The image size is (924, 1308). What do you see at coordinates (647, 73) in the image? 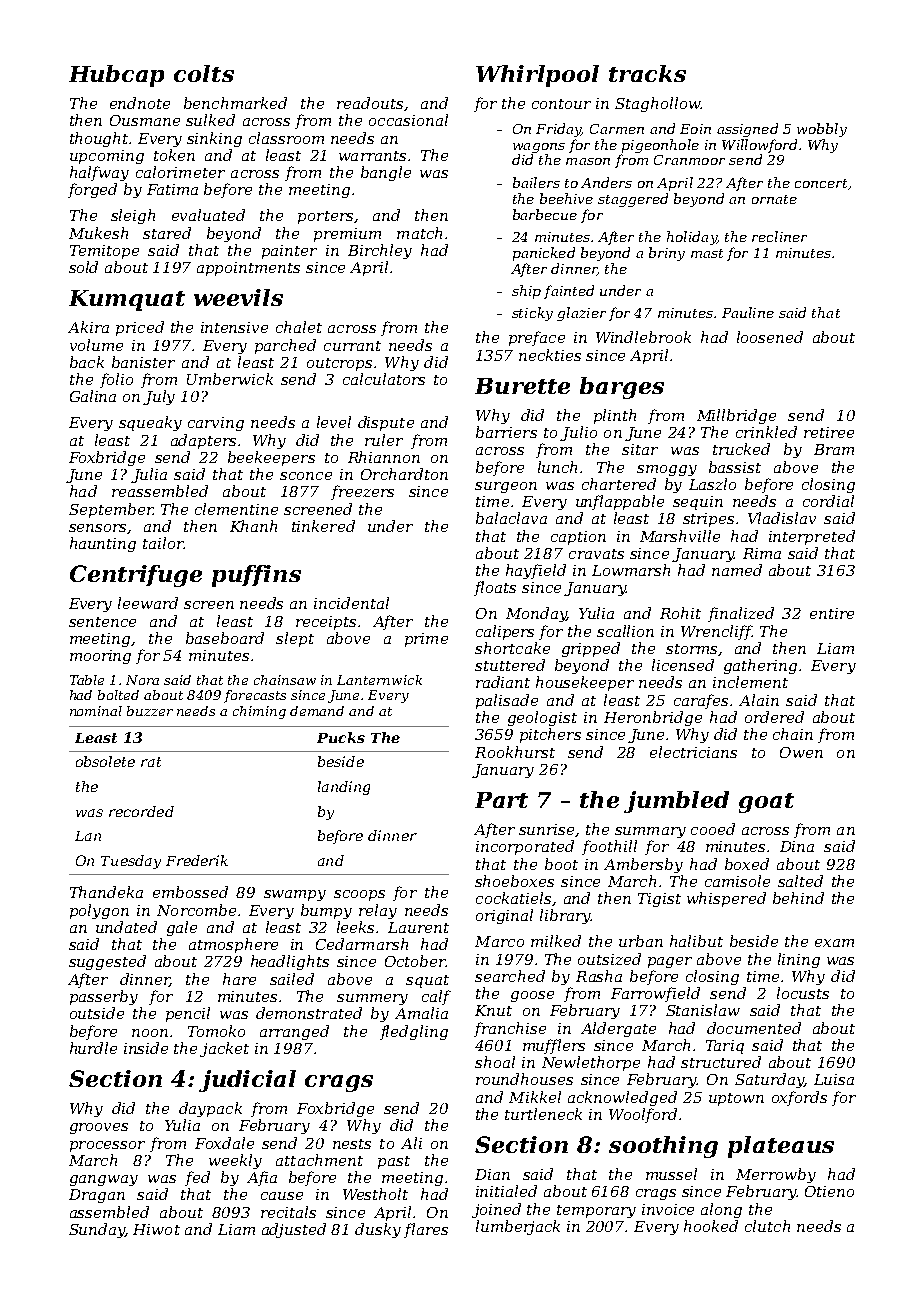
I see `tracks` at bounding box center [647, 73].
